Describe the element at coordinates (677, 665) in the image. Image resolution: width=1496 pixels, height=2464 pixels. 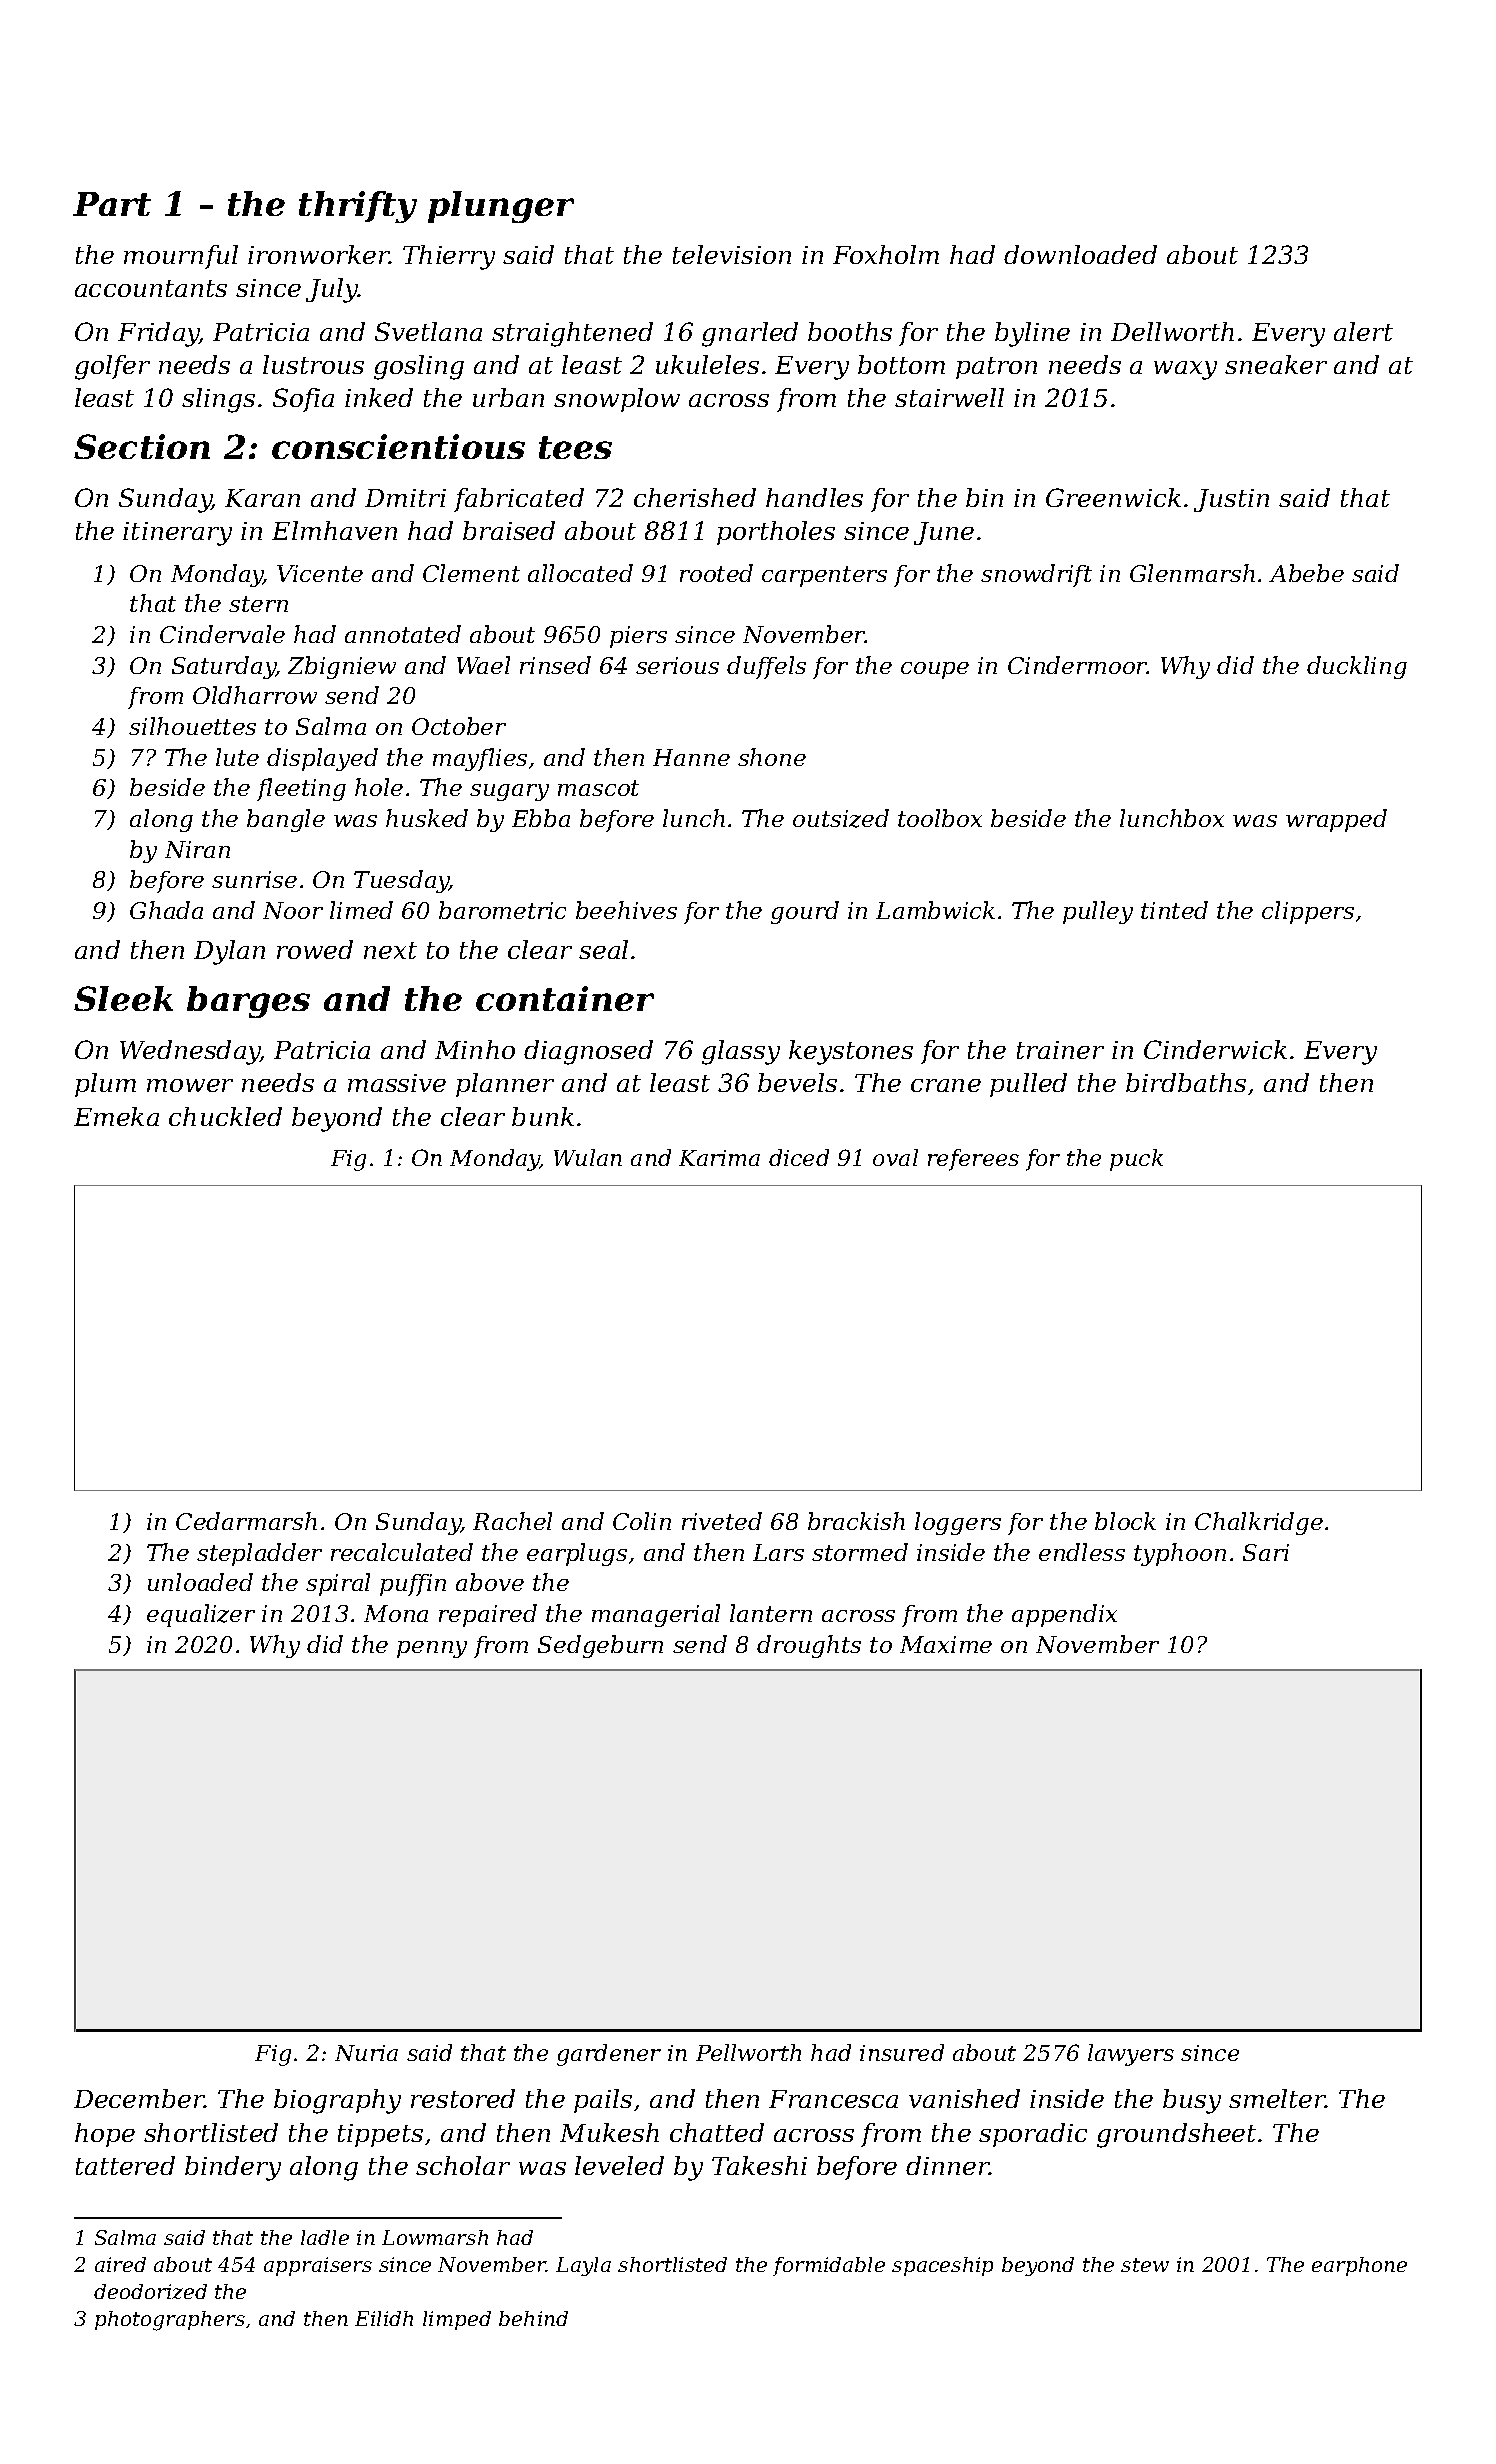
I see `serious` at that location.
